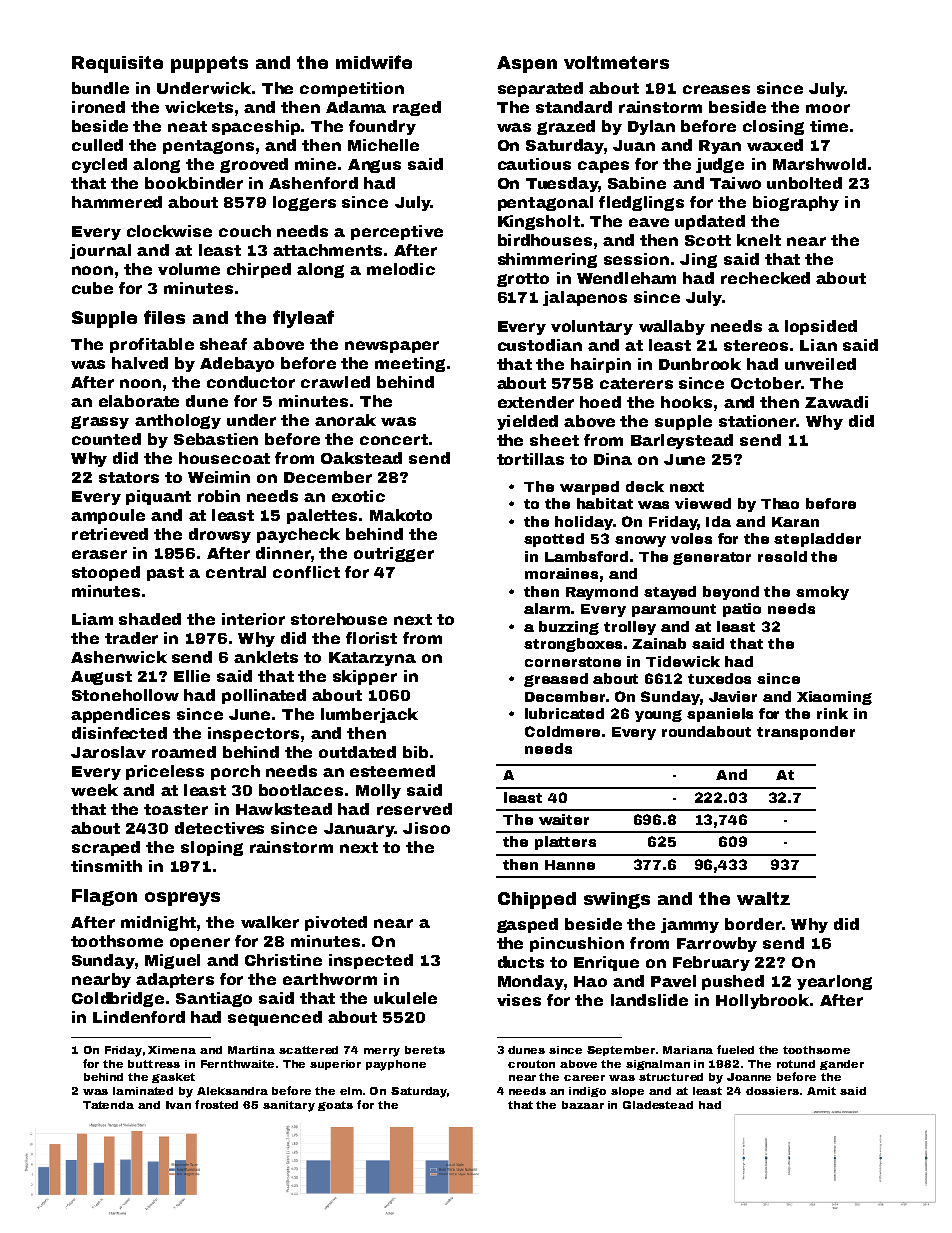 This page has width=952, height=1233. I want to click on Amit, so click(821, 1091).
